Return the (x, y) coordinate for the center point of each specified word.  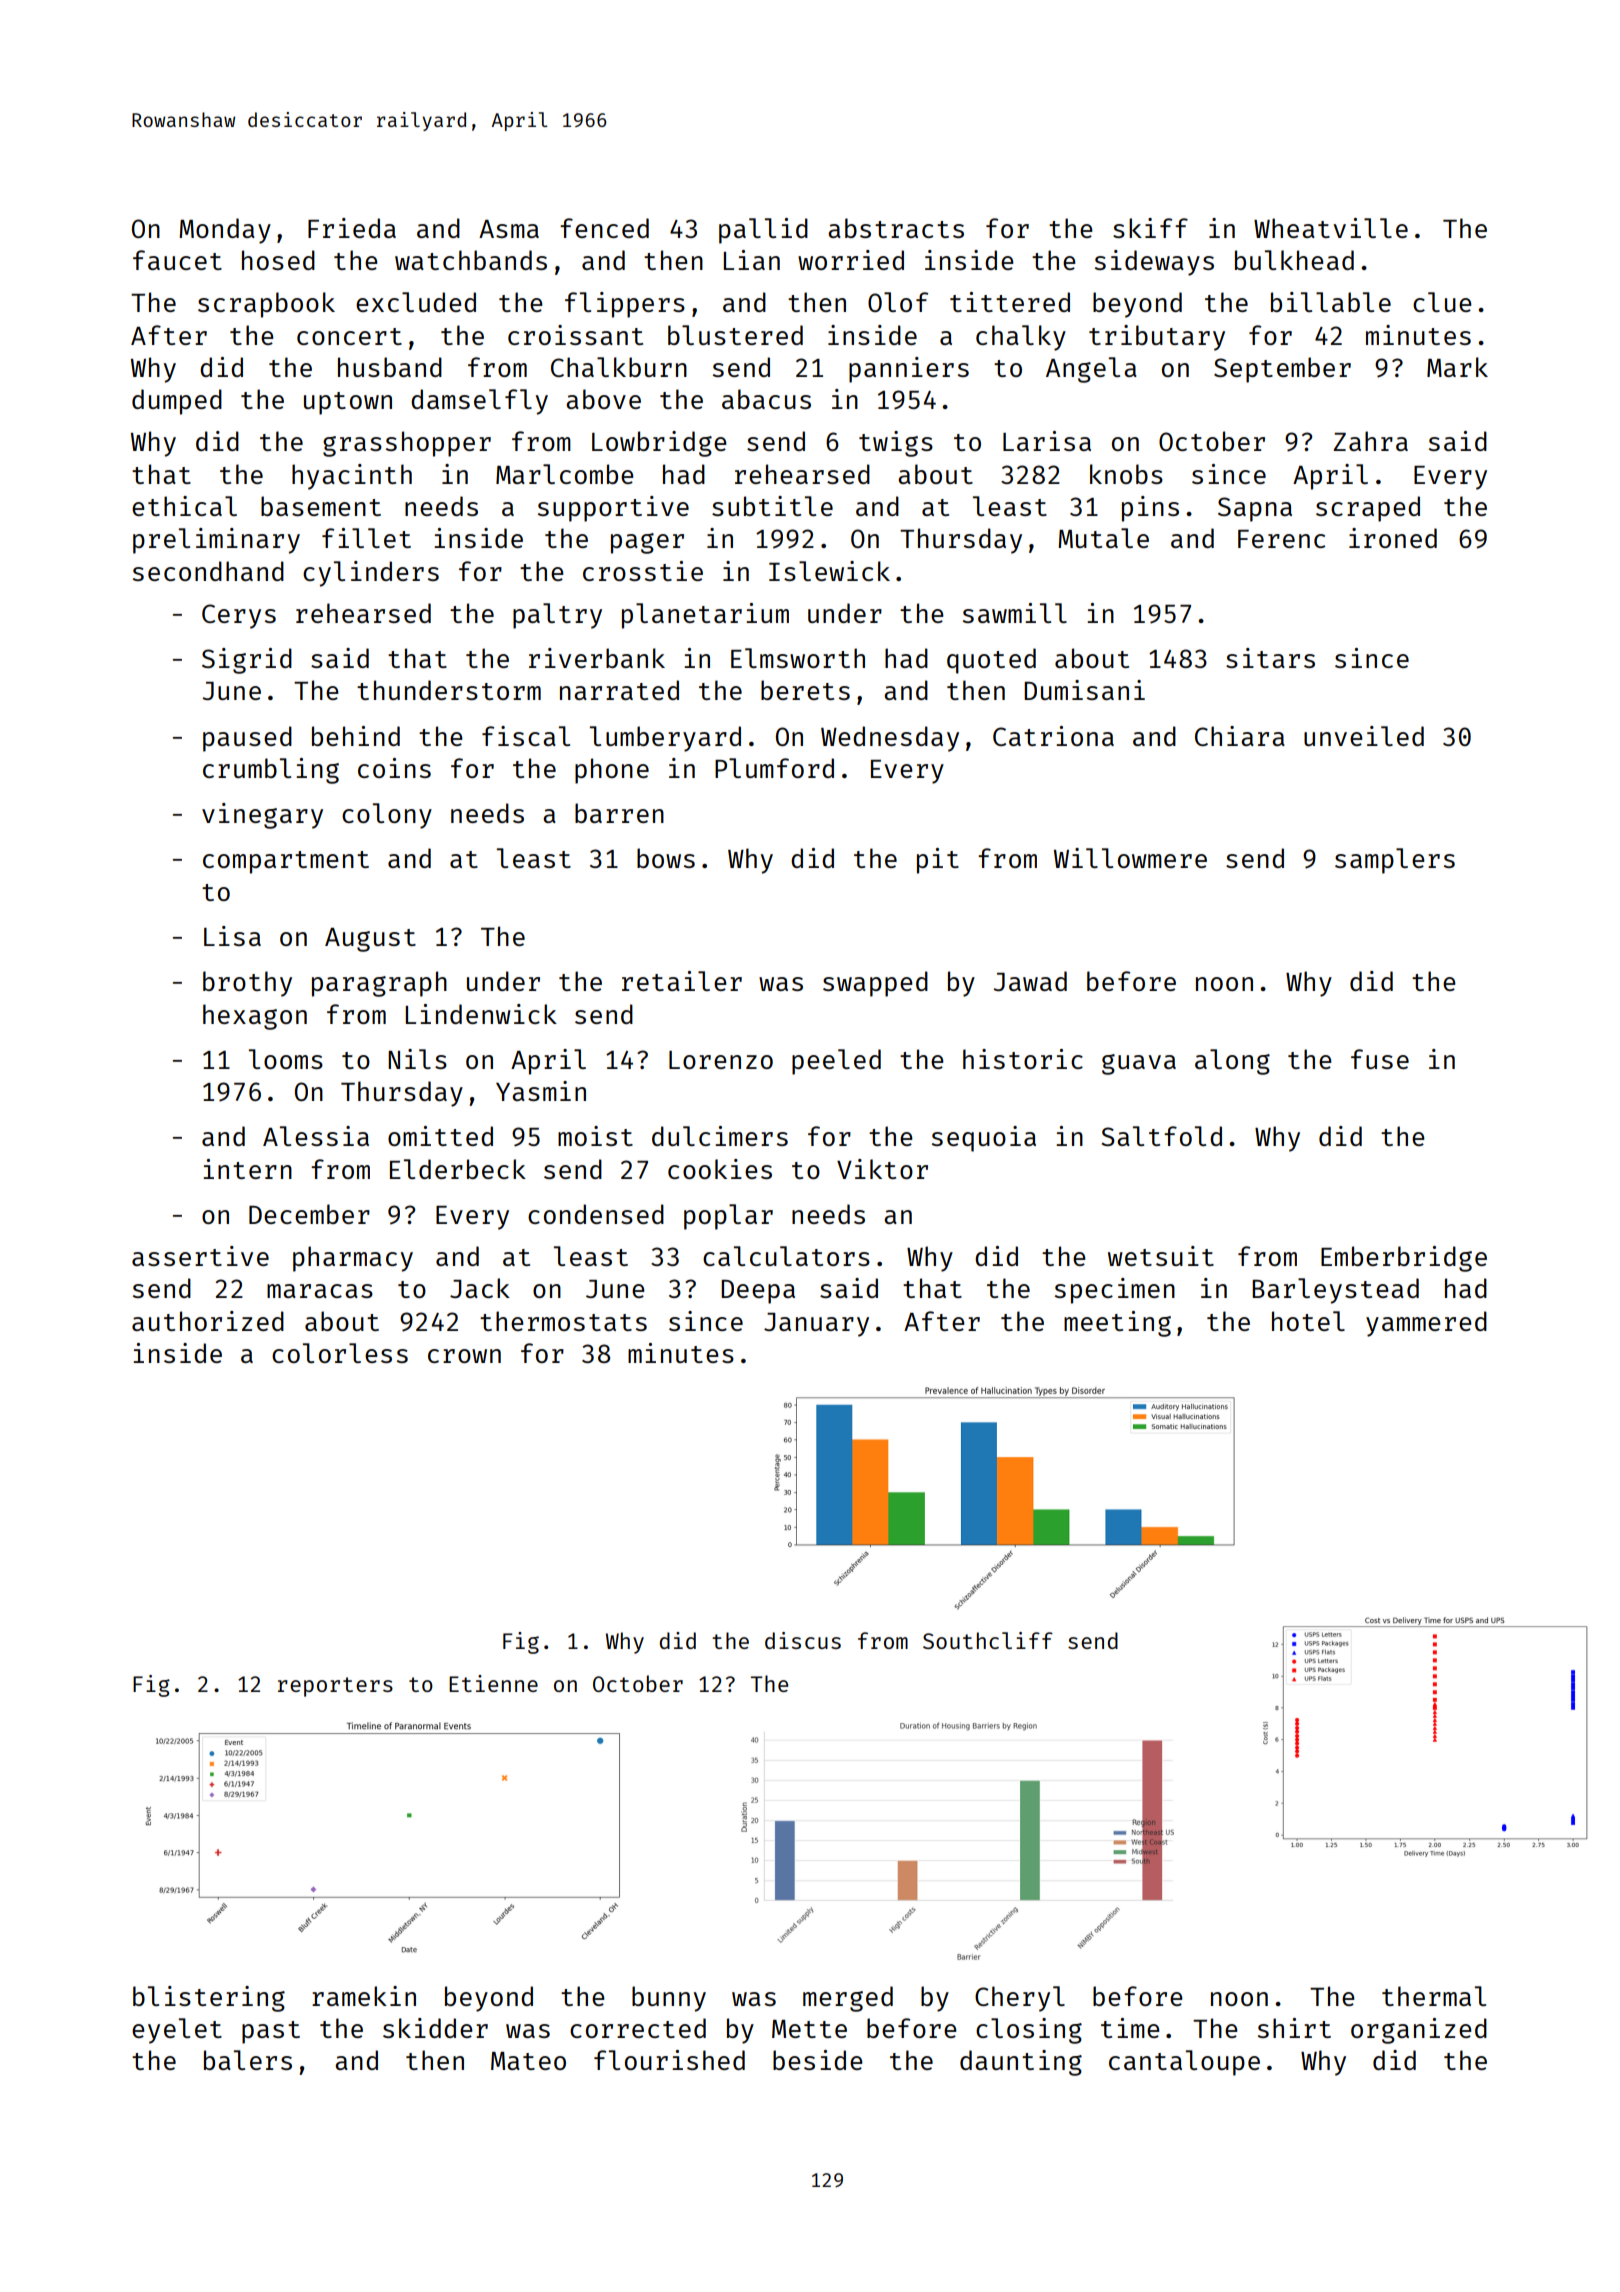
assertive (200, 1256)
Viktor (882, 1169)
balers (248, 2060)
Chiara (1240, 736)
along (1232, 1062)
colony (387, 816)
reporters (335, 1687)
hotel (1308, 1321)
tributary (1157, 338)
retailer (682, 981)
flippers (625, 305)
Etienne (493, 1683)
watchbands (471, 260)
